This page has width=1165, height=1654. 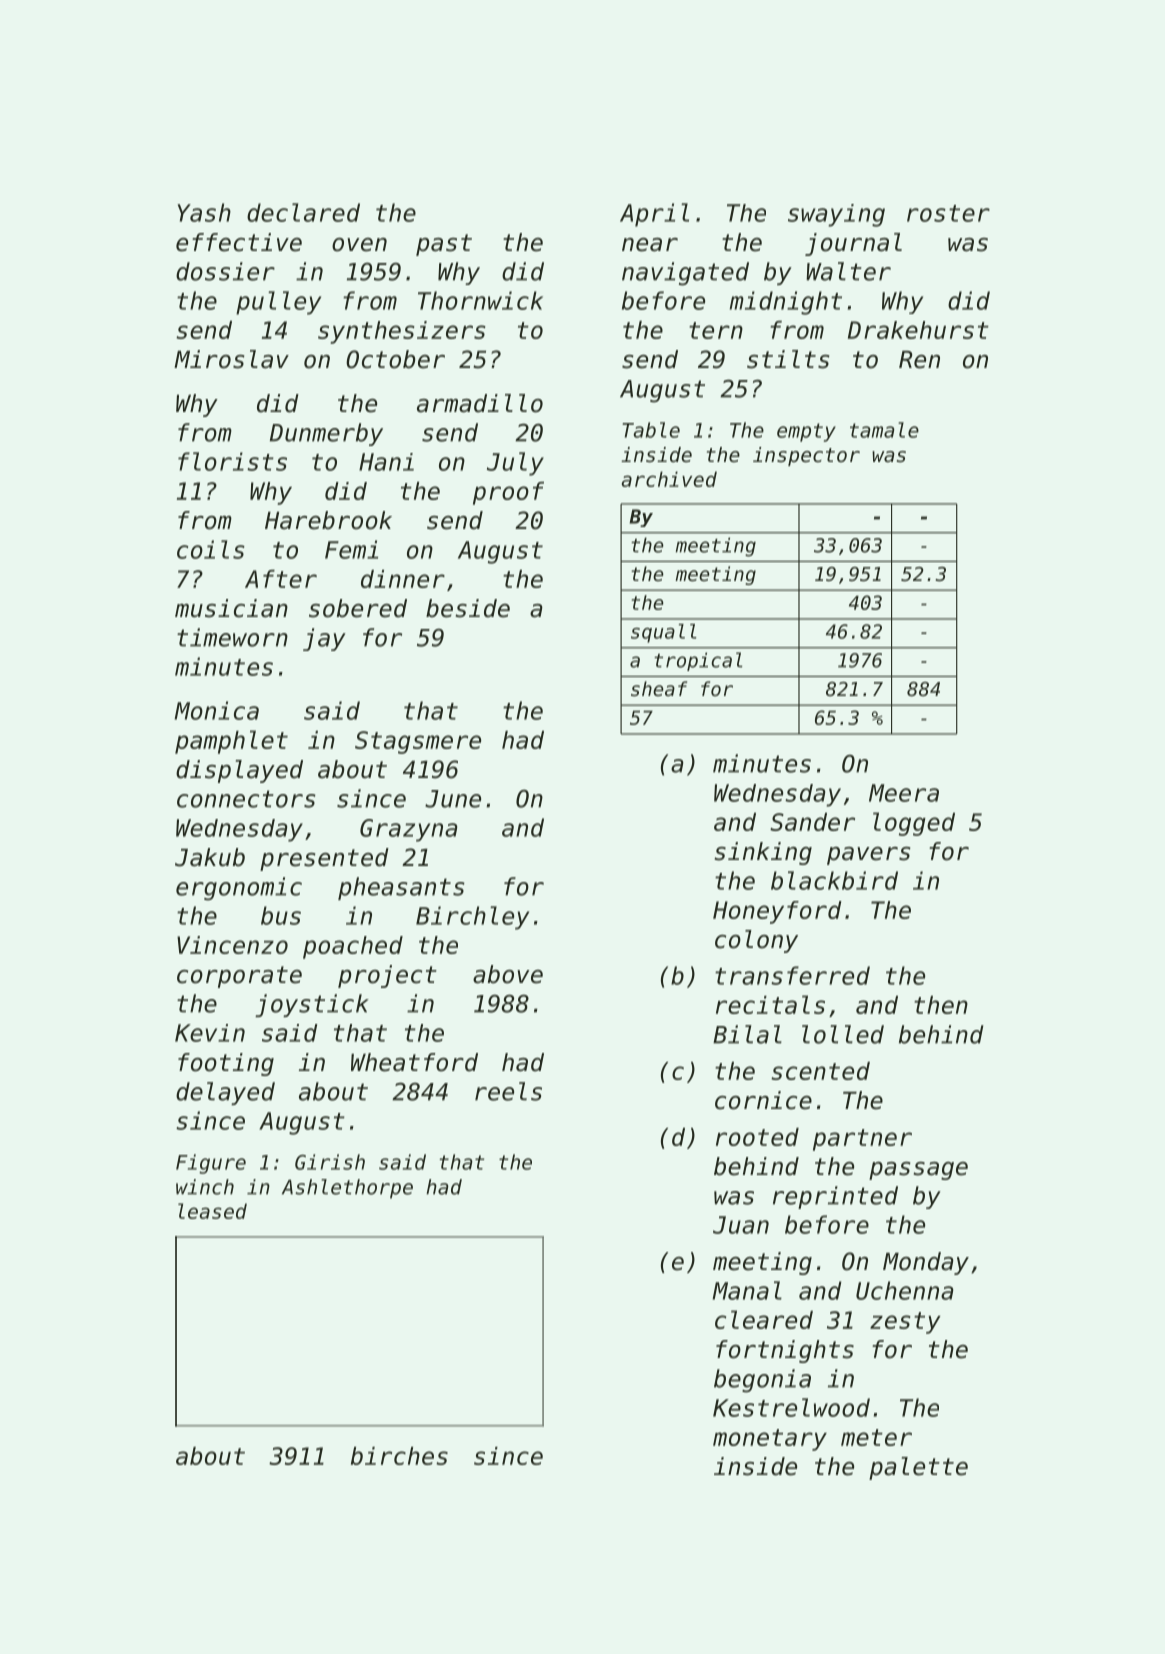 What do you see at coordinates (508, 1091) in the page?
I see `reels` at bounding box center [508, 1091].
